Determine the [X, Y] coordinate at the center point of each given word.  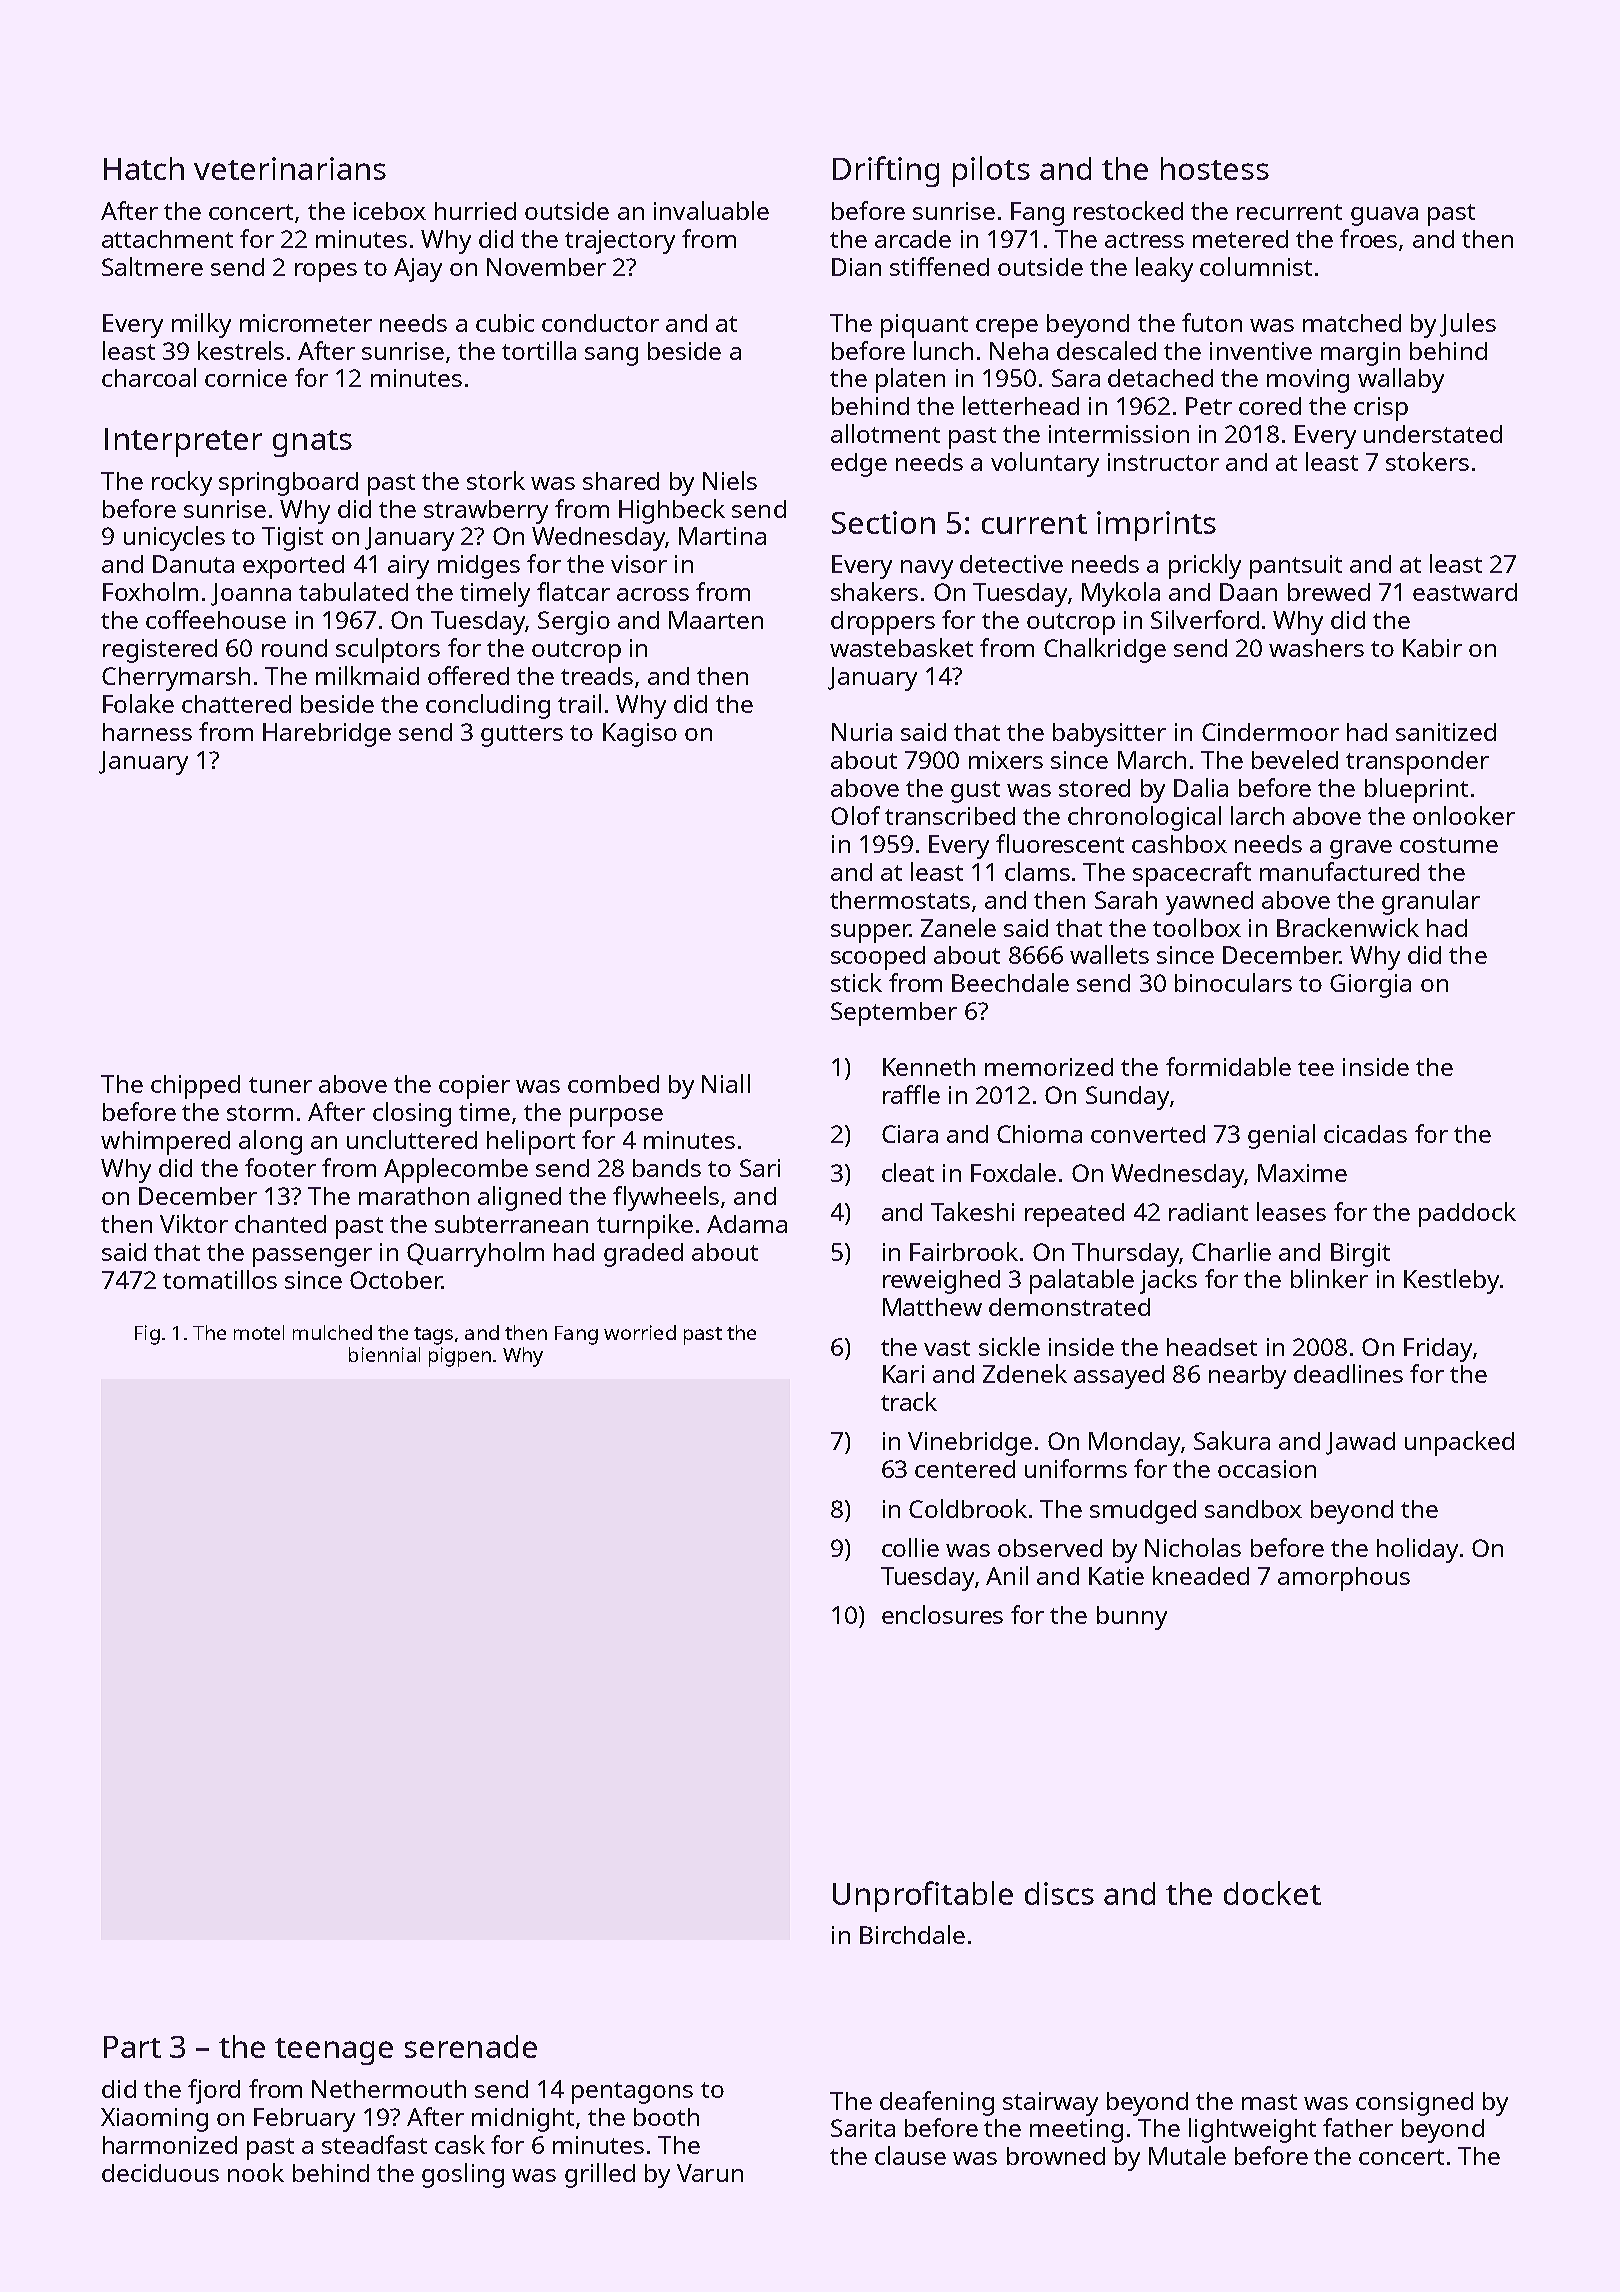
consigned [1414, 2104]
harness [147, 732]
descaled [1106, 350]
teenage [334, 2051]
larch [1257, 815]
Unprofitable [923, 1896]
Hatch [144, 168]
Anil [1007, 1575]
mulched [332, 1332]
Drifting [886, 171]
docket [1272, 1893]
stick [856, 982]
